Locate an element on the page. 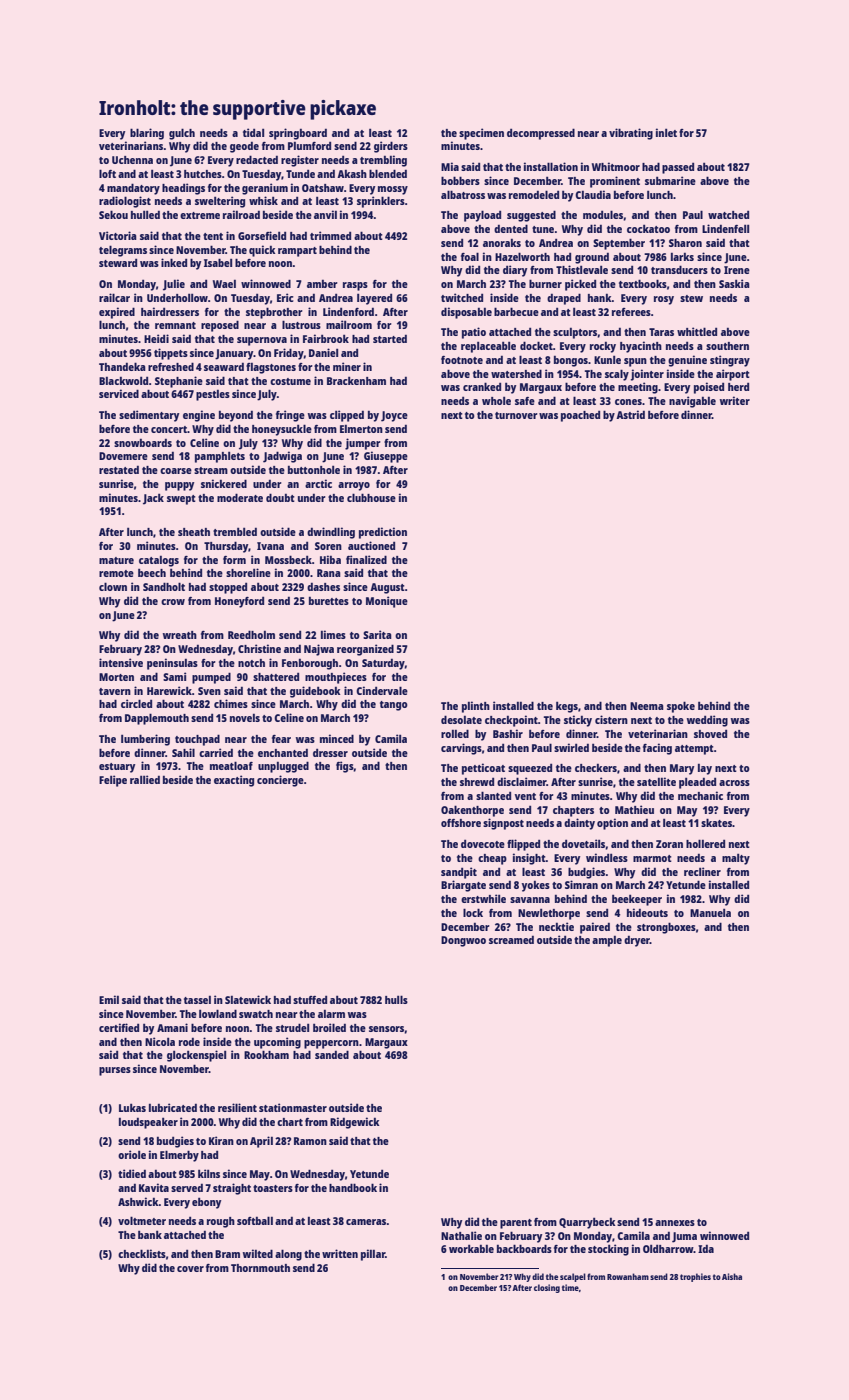 Image resolution: width=849 pixels, height=1400 pixels. mouthpieces is located at coordinates (336, 678).
